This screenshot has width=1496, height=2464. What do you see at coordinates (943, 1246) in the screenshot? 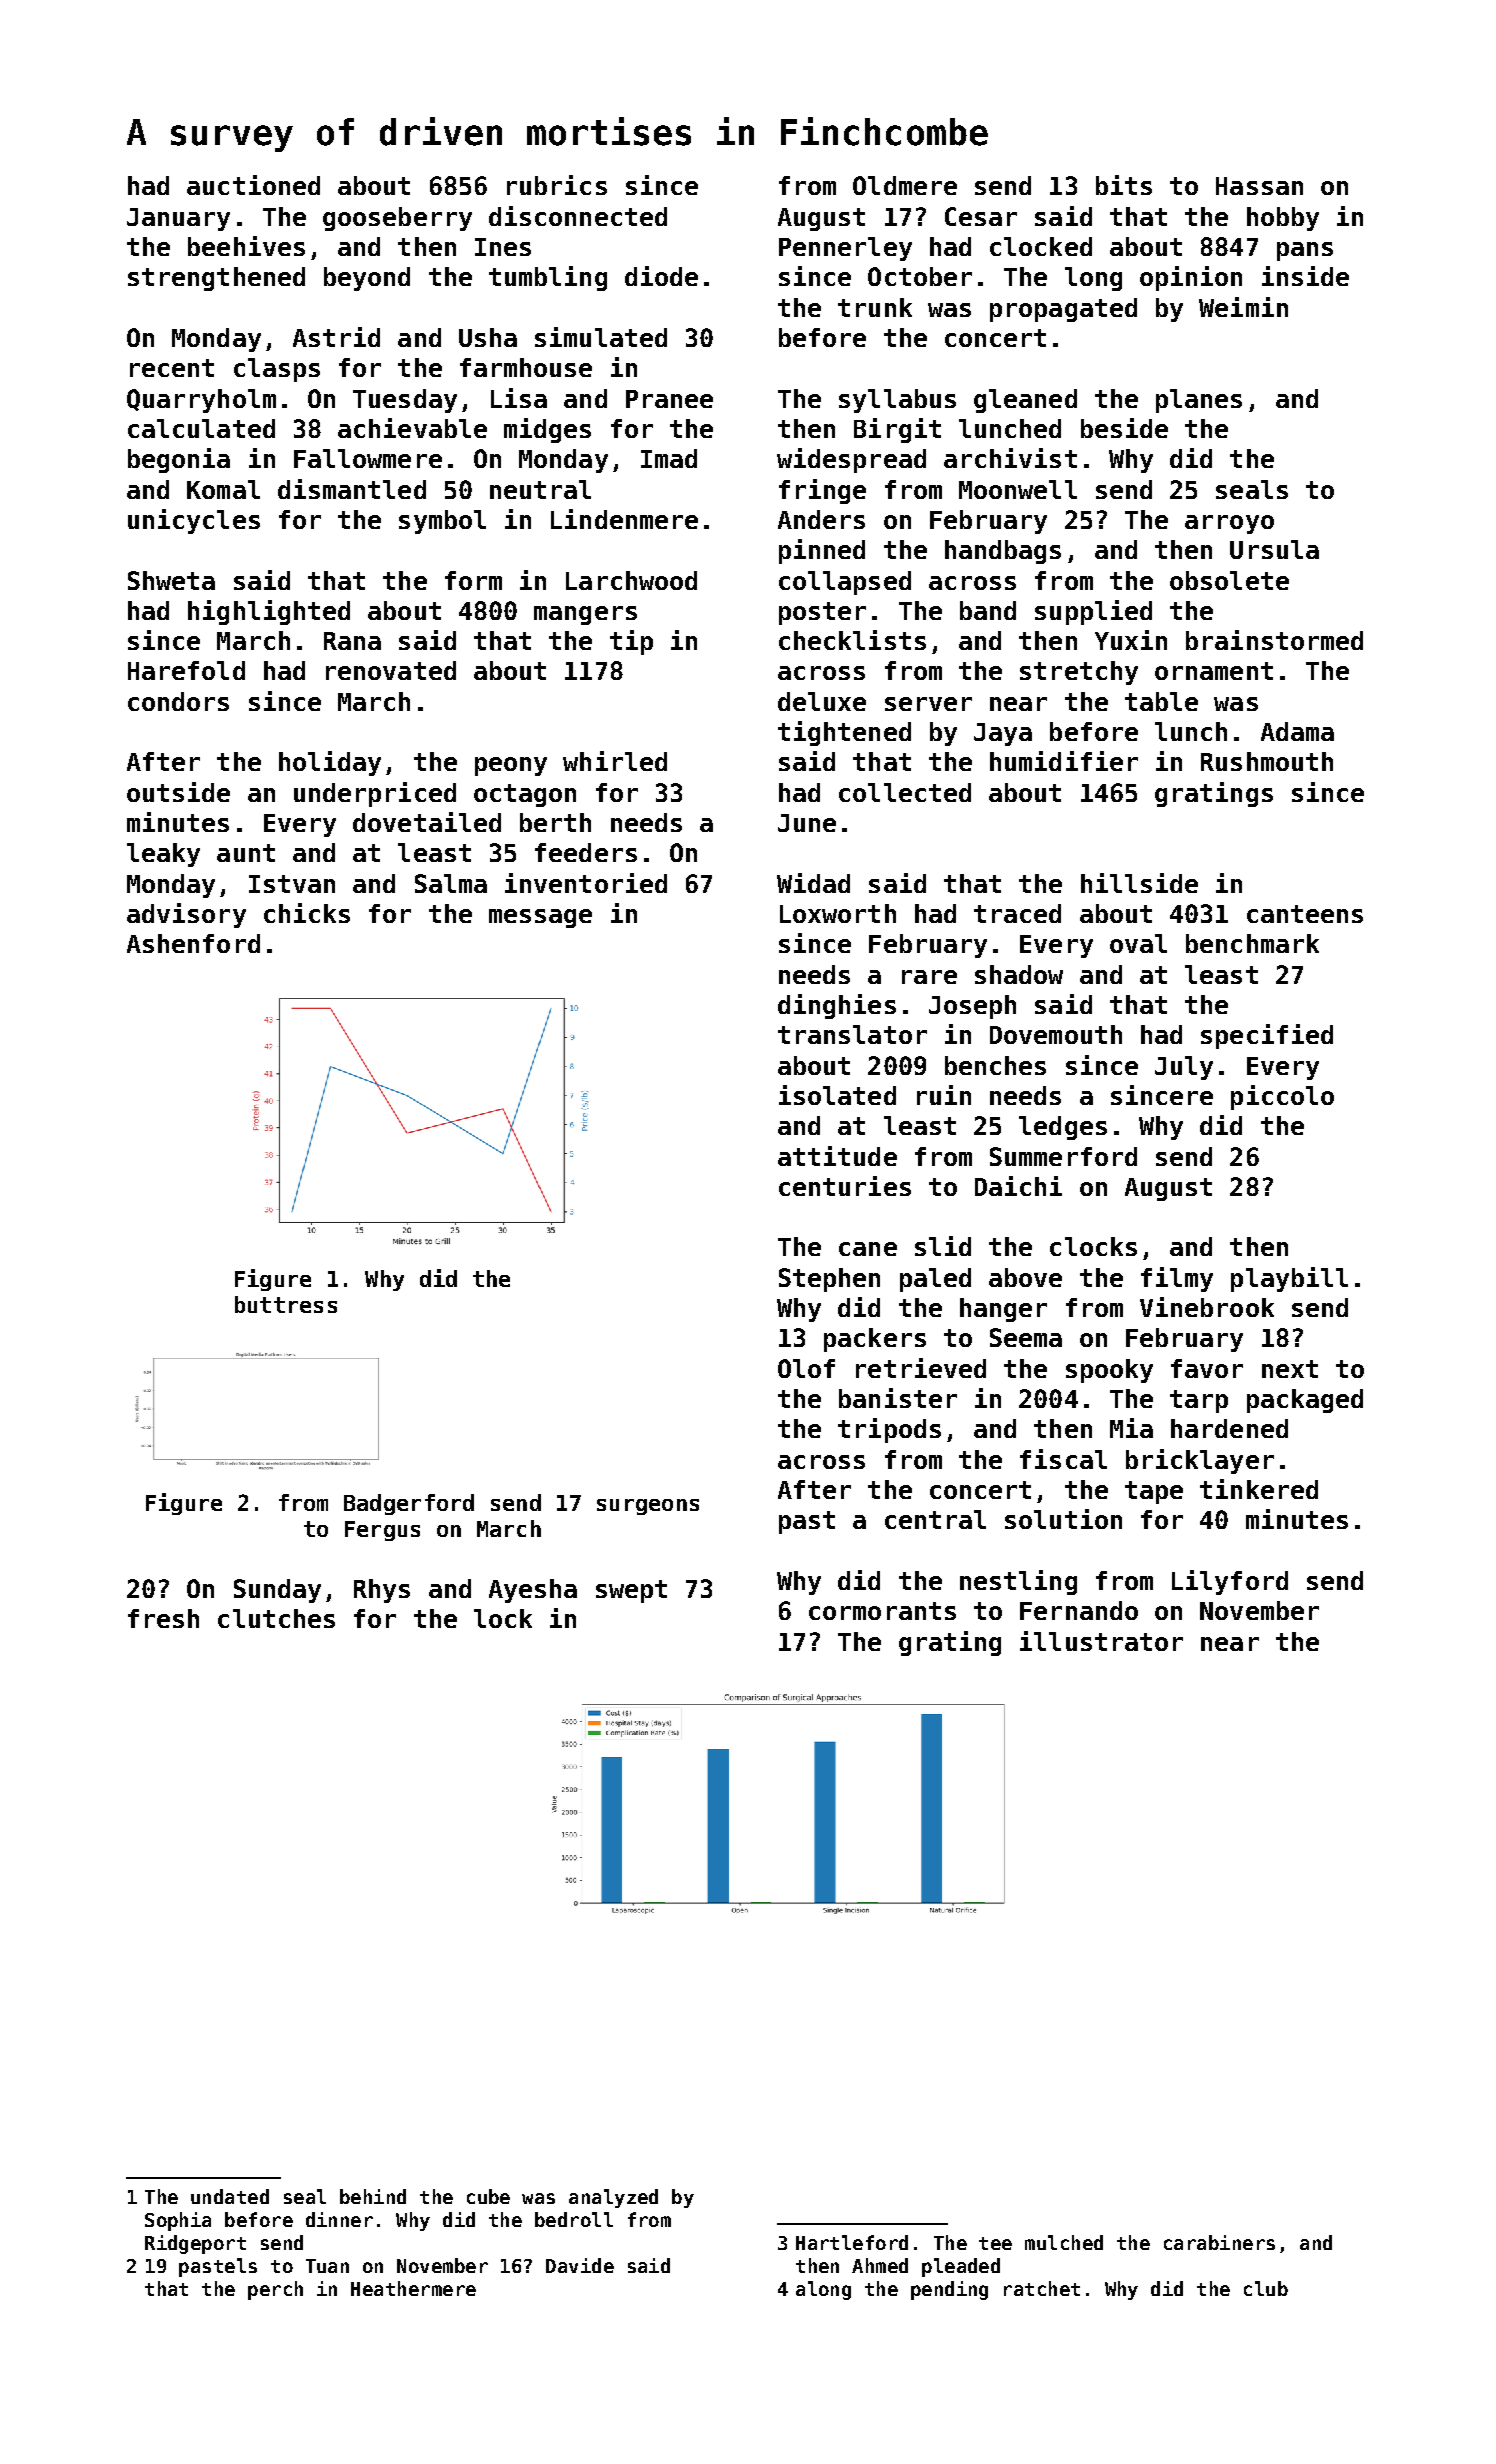
I see `slid` at bounding box center [943, 1246].
